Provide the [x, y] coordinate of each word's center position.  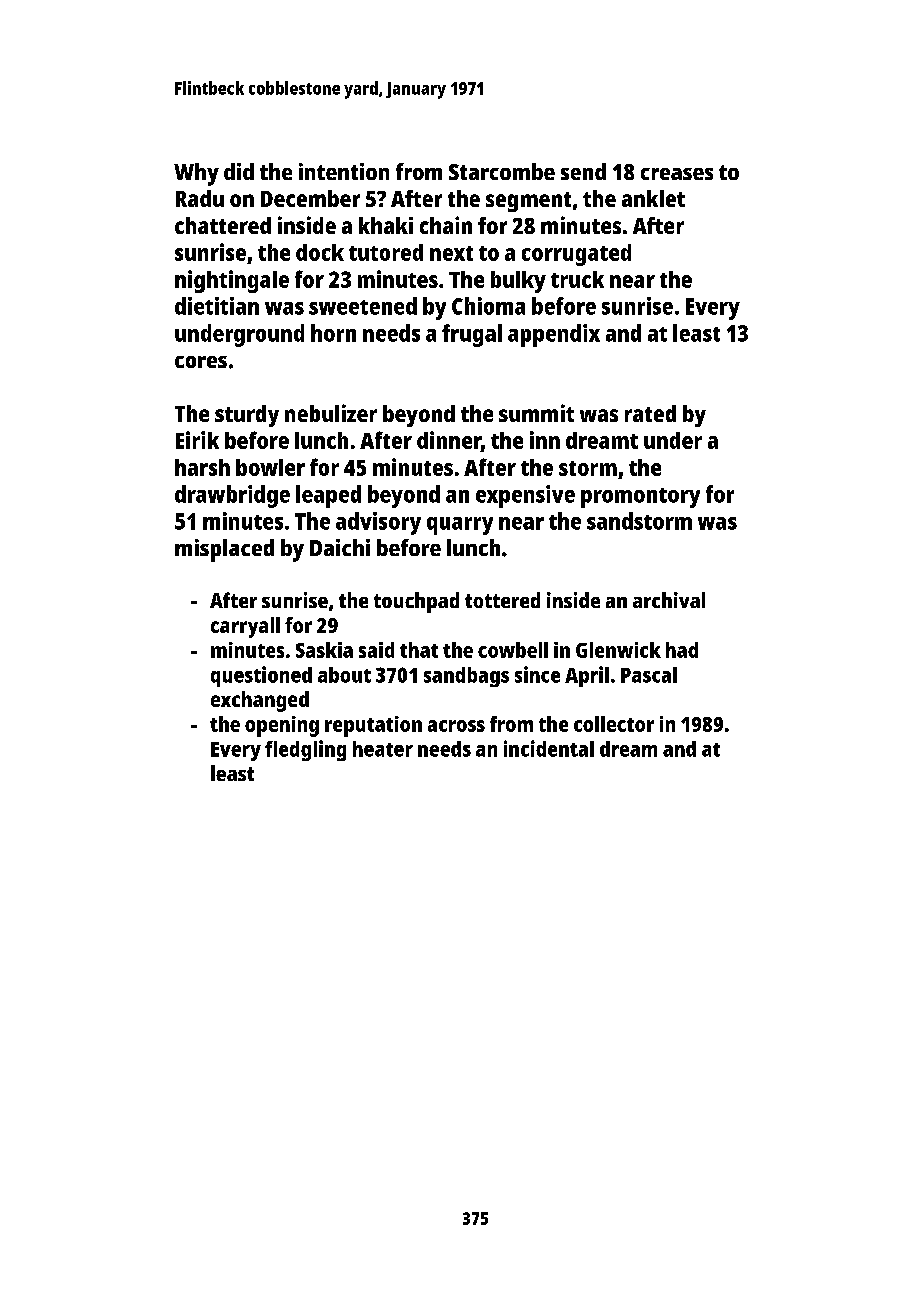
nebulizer [331, 413]
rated [650, 413]
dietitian [217, 306]
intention [344, 171]
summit [536, 413]
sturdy [247, 416]
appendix [554, 335]
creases [677, 174]
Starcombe [502, 171]
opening [282, 726]
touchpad [416, 602]
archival [669, 600]
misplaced [224, 550]
